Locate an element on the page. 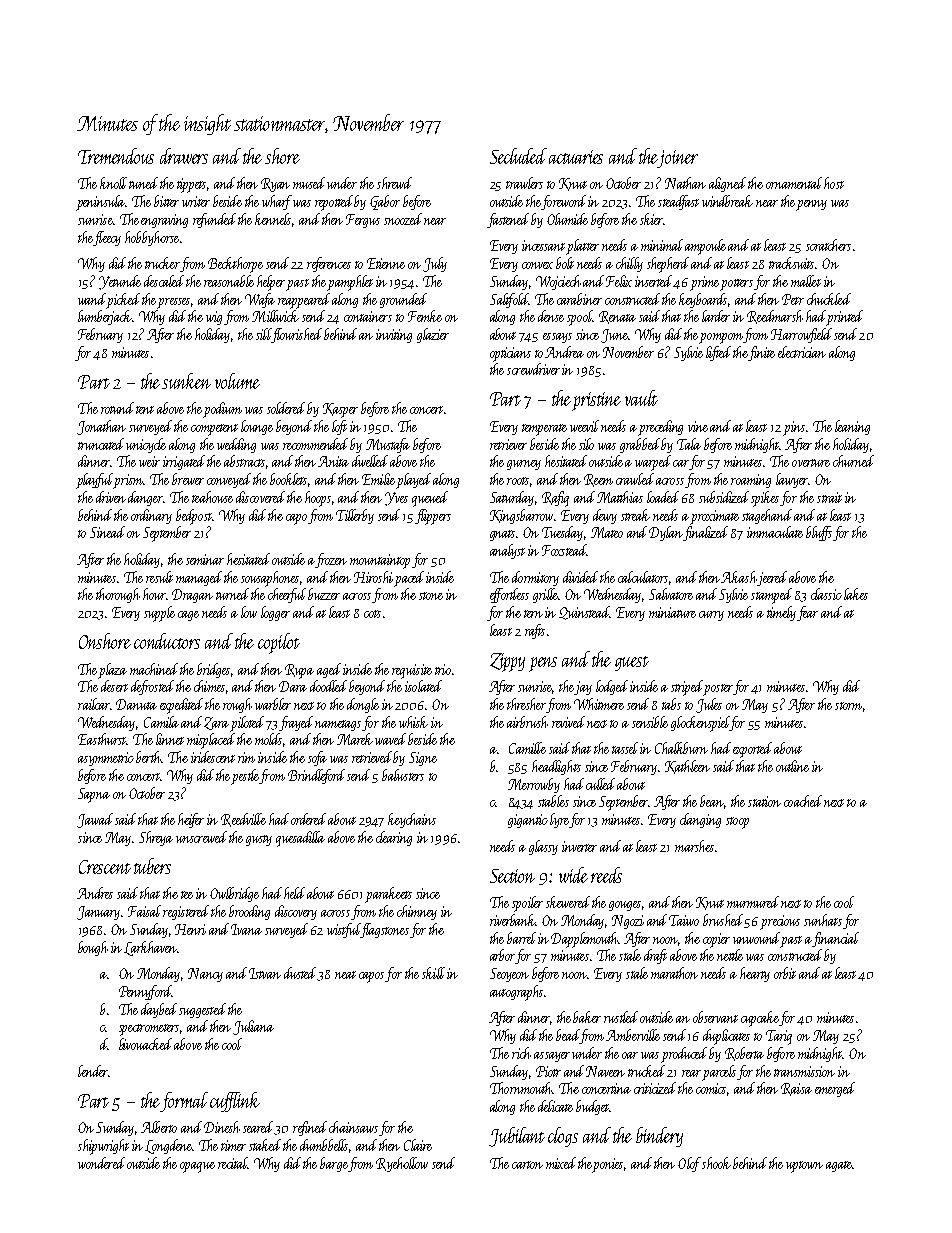  trio is located at coordinates (443, 669).
